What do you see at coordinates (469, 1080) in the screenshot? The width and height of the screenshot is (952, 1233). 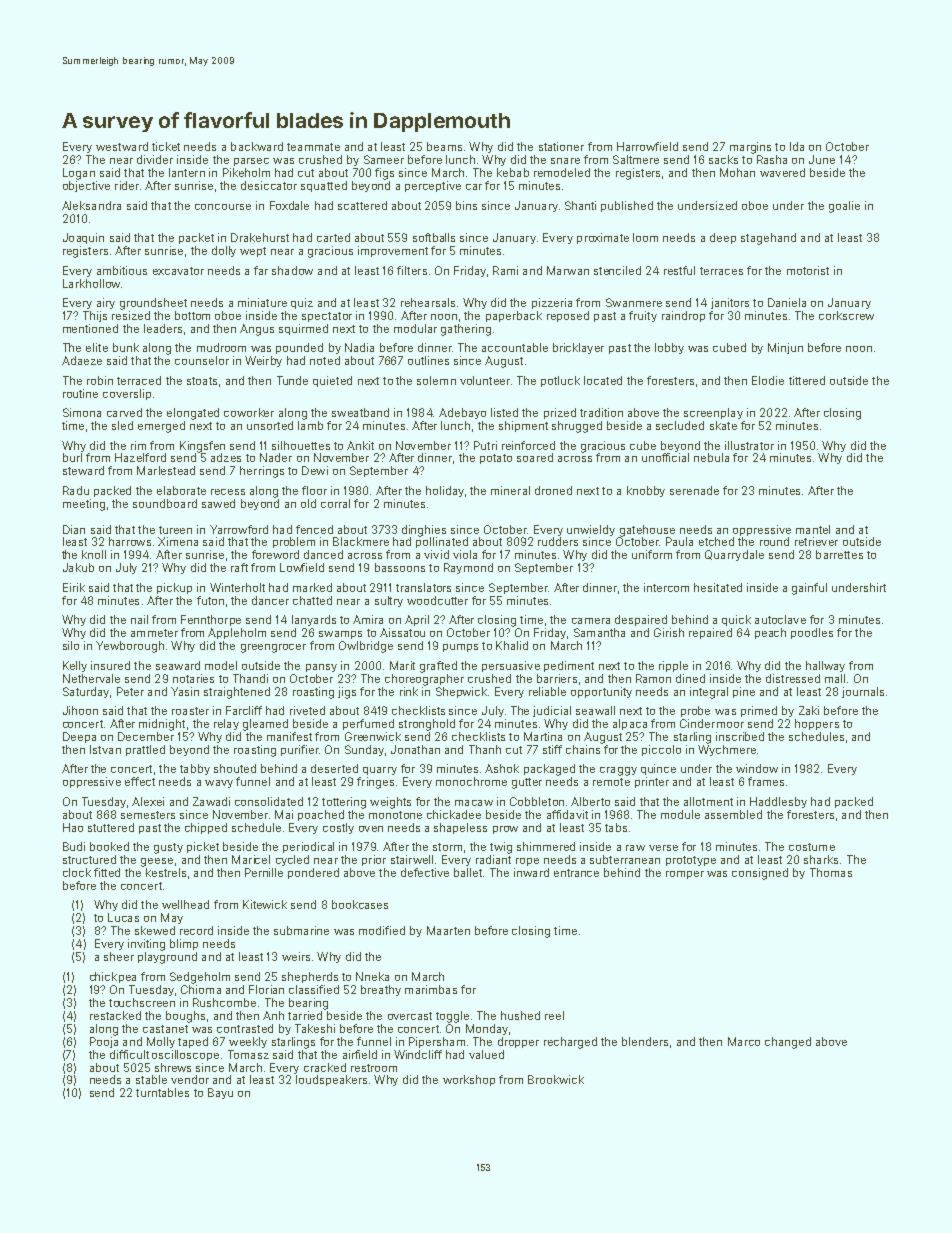 I see `workshop` at bounding box center [469, 1080].
